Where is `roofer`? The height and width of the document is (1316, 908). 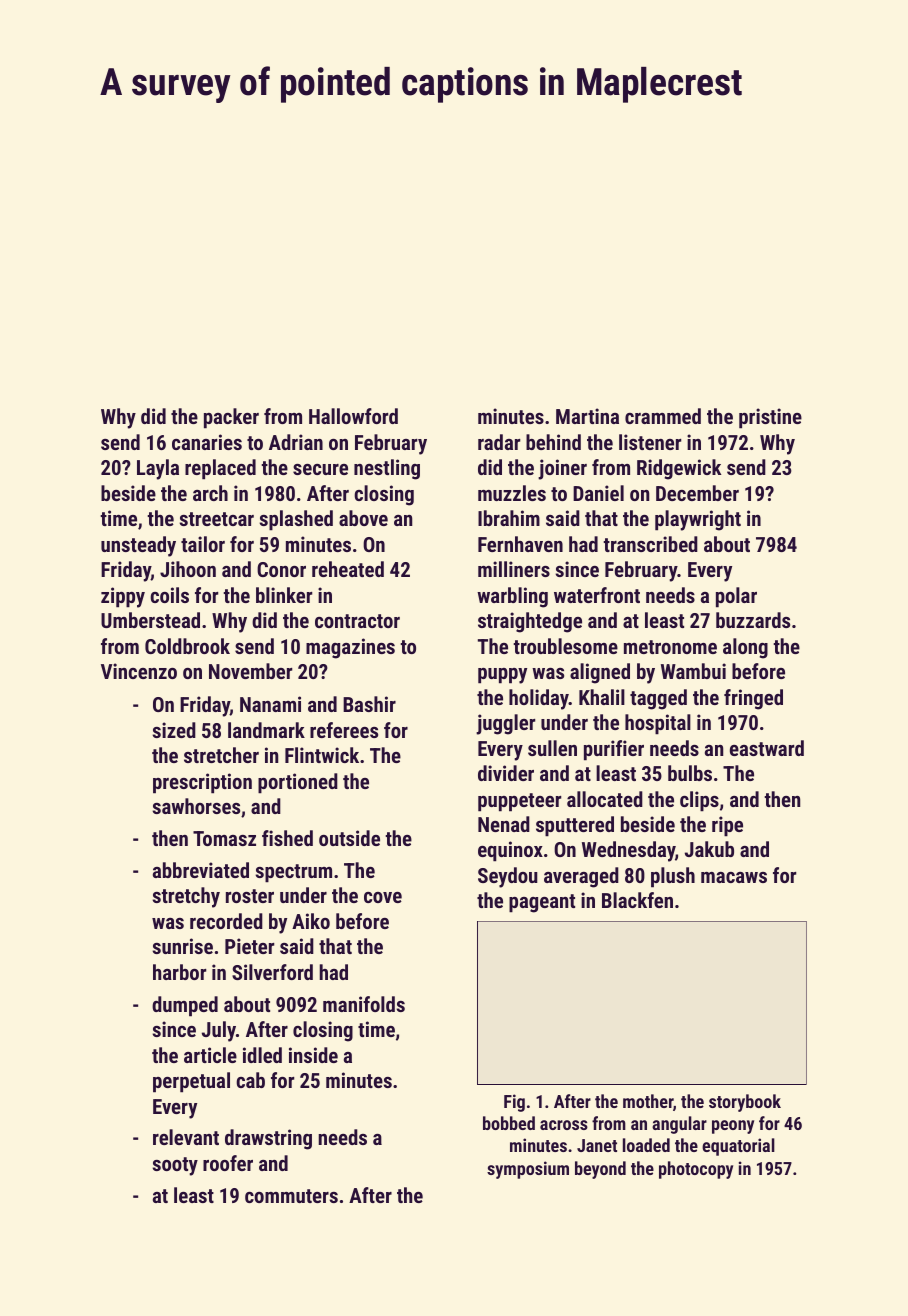
roofer is located at coordinates (228, 1163).
